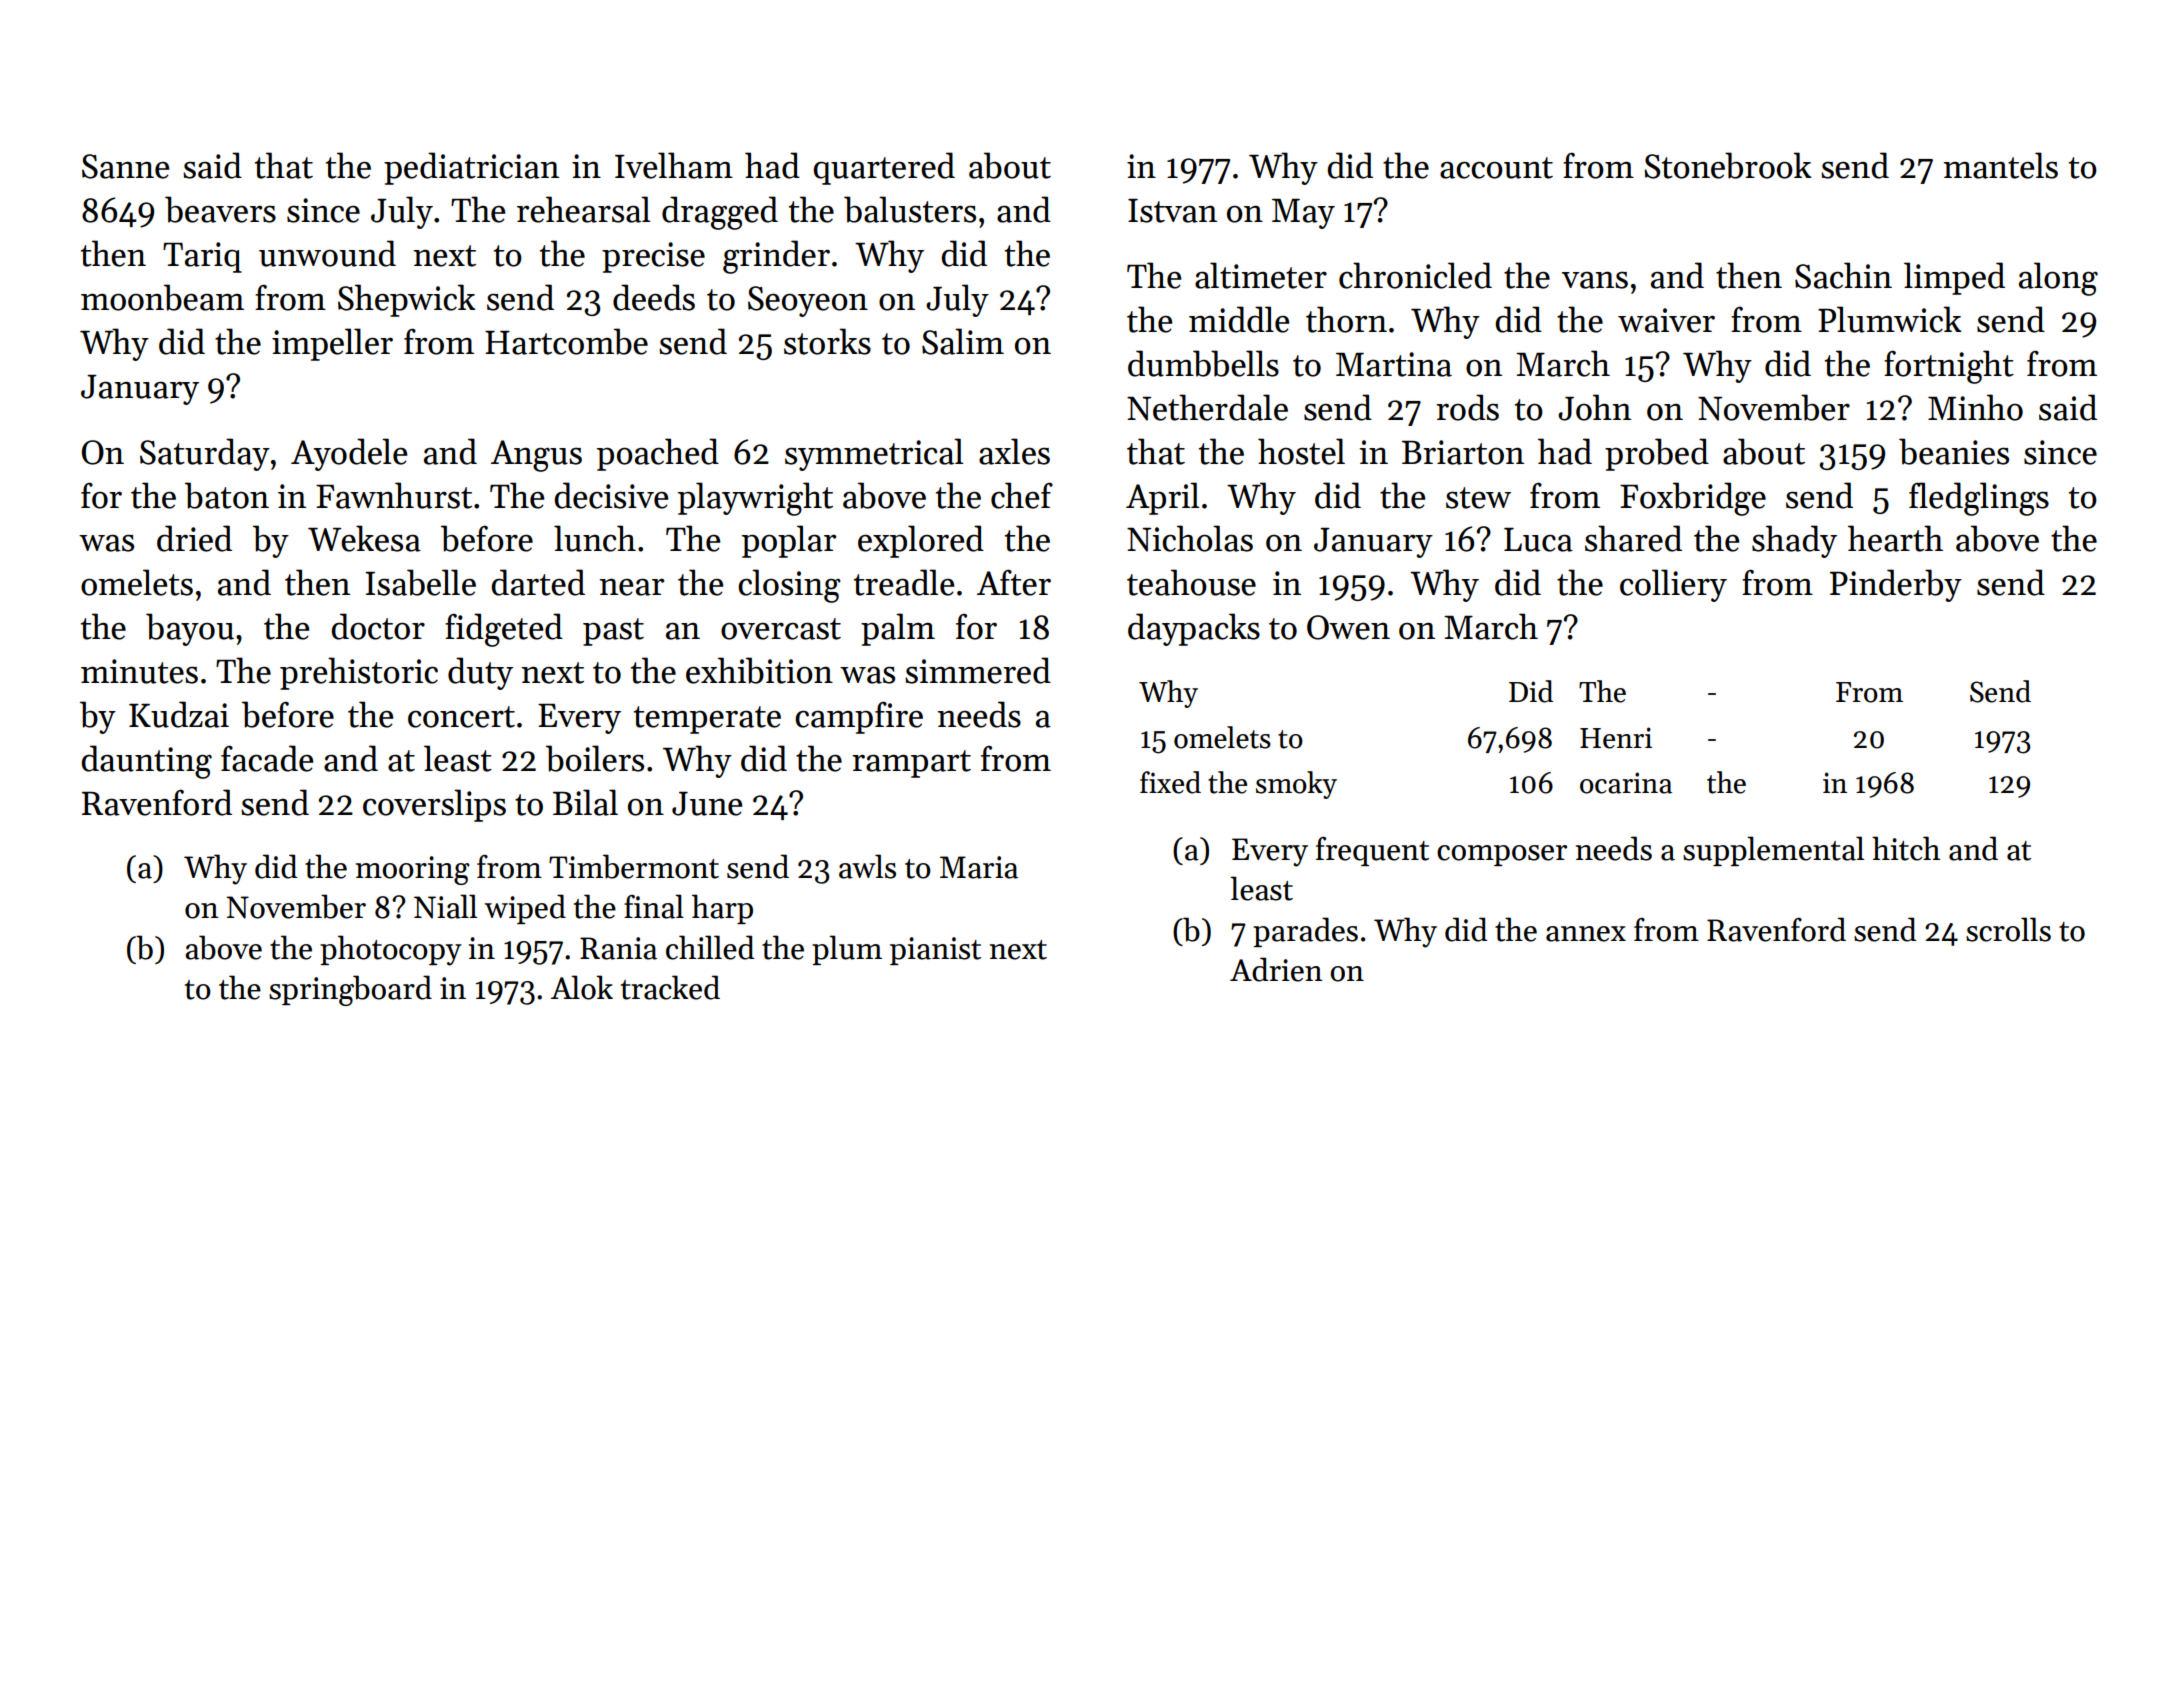 The width and height of the screenshot is (2178, 1683). Describe the element at coordinates (613, 632) in the screenshot. I see `past` at that location.
